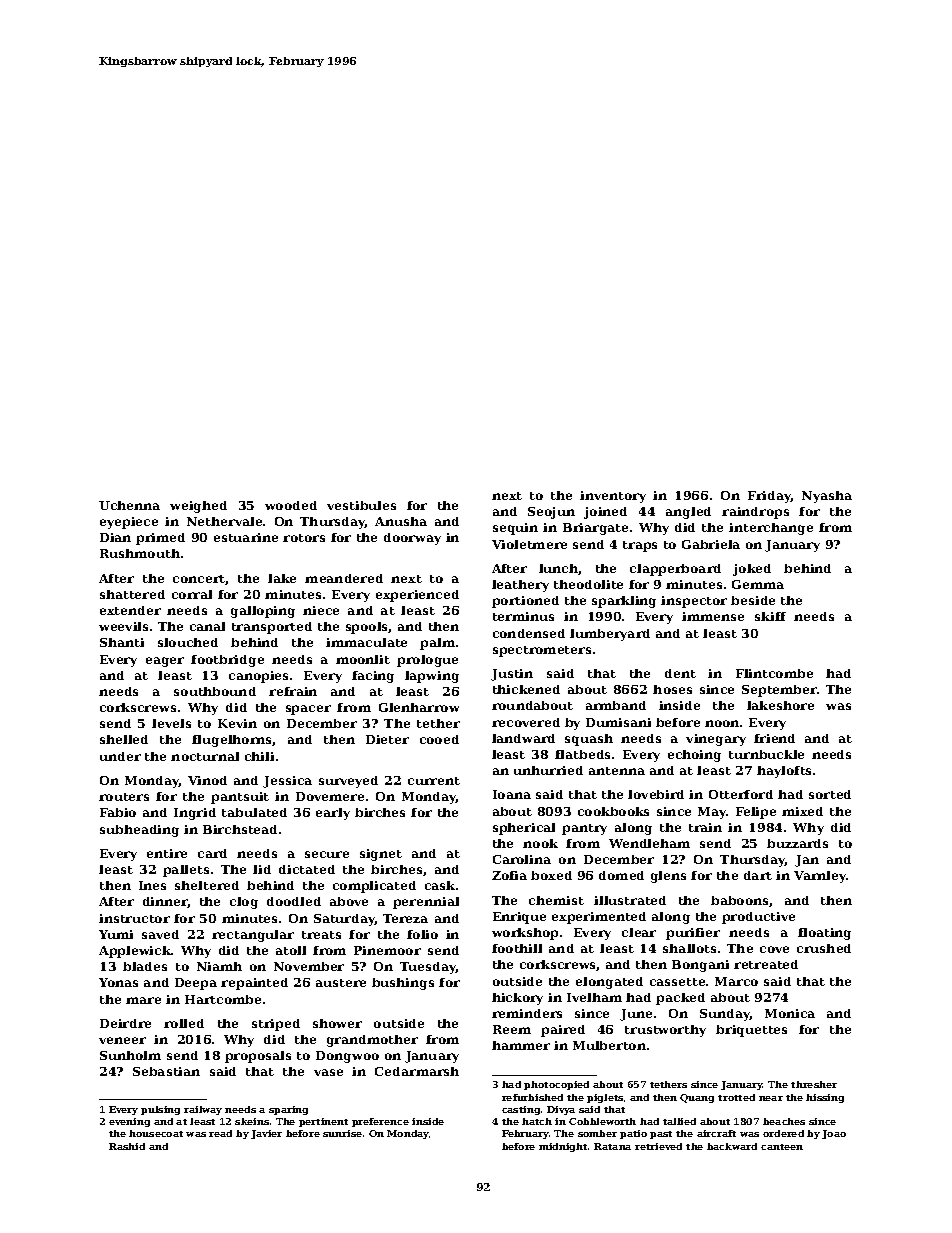 The width and height of the page is (952, 1233). Describe the element at coordinates (563, 1147) in the page. I see `midnight` at that location.
